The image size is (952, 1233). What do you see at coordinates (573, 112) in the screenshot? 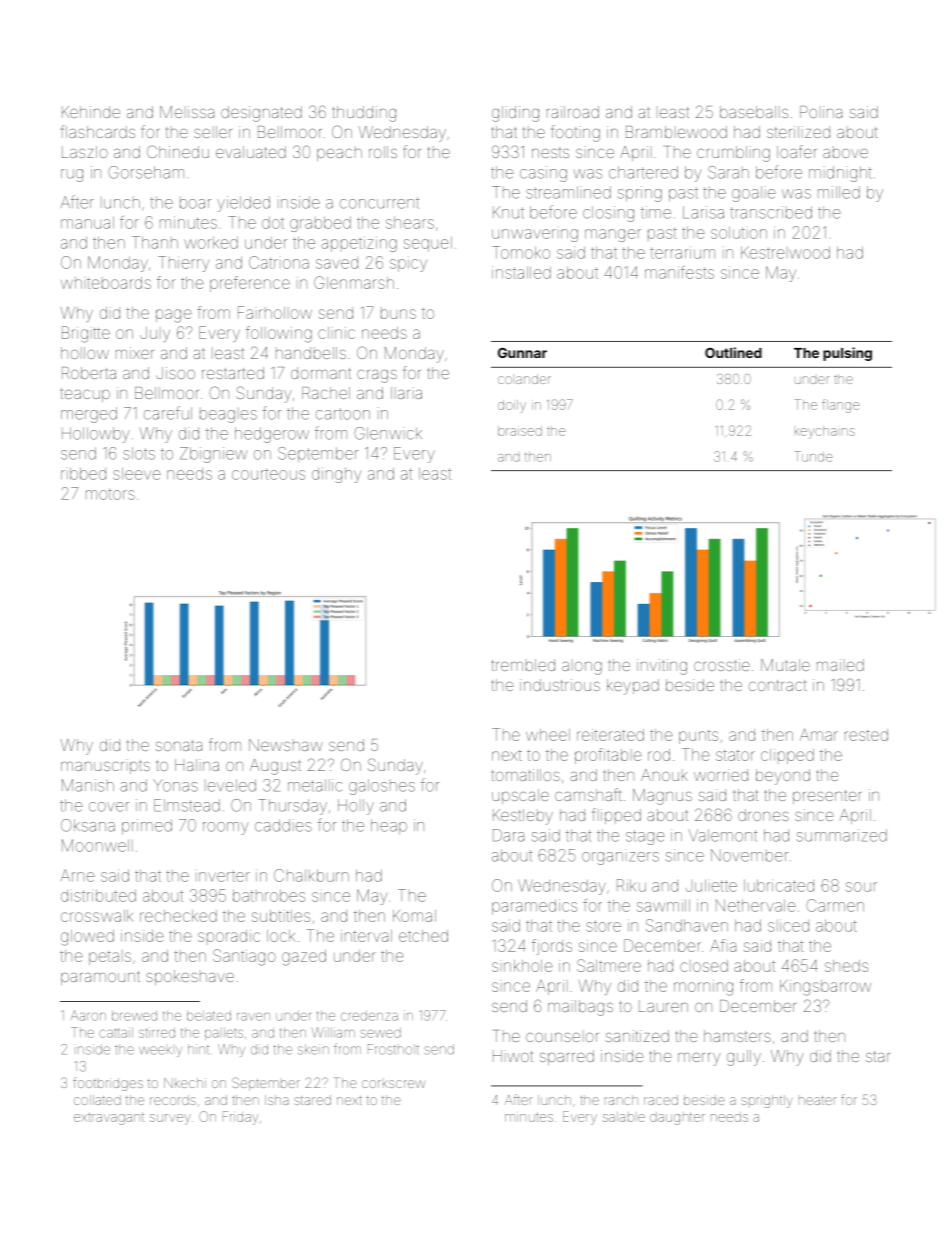
I see `railroad` at bounding box center [573, 112].
